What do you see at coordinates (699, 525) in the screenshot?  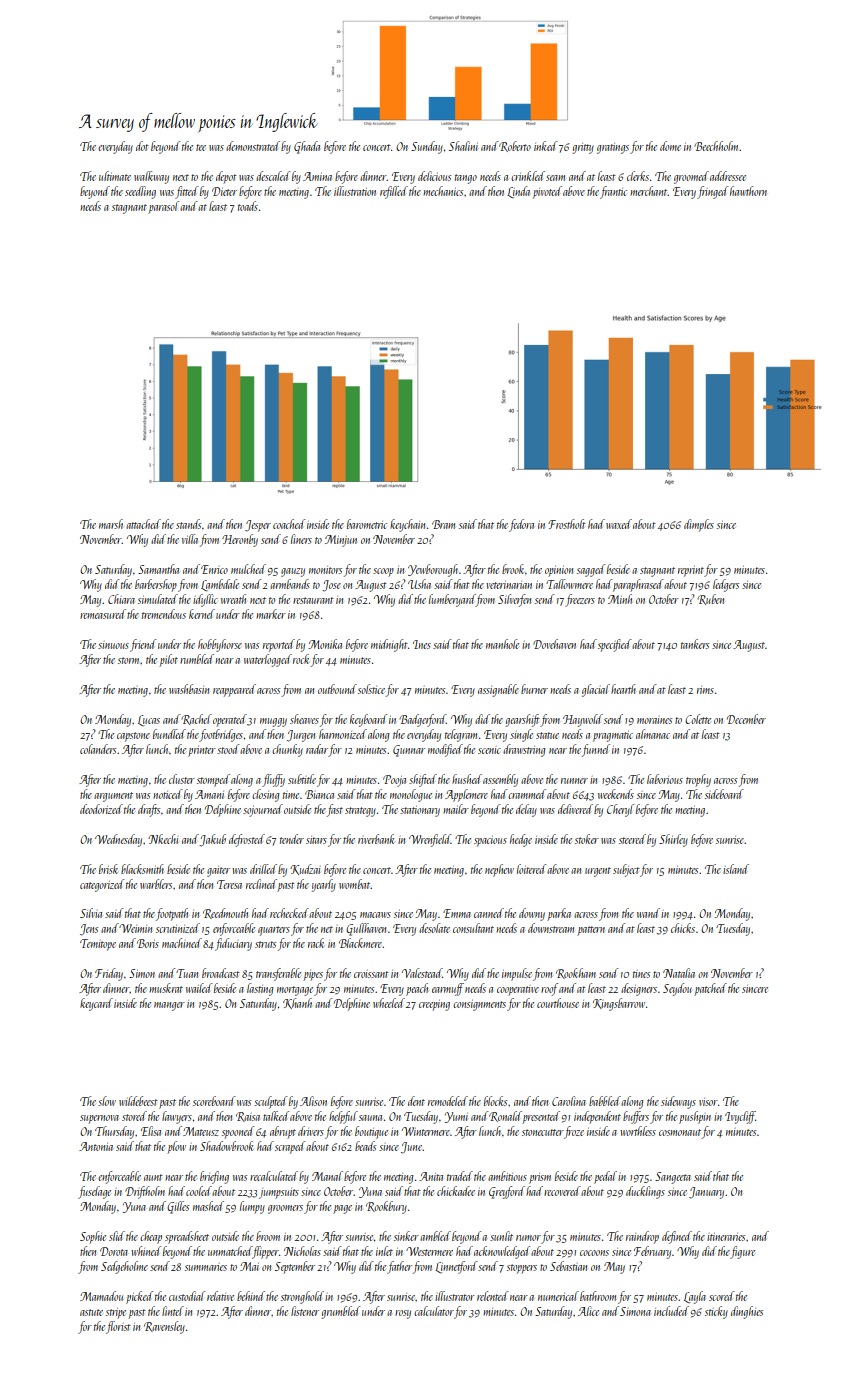 I see `dimples` at bounding box center [699, 525].
